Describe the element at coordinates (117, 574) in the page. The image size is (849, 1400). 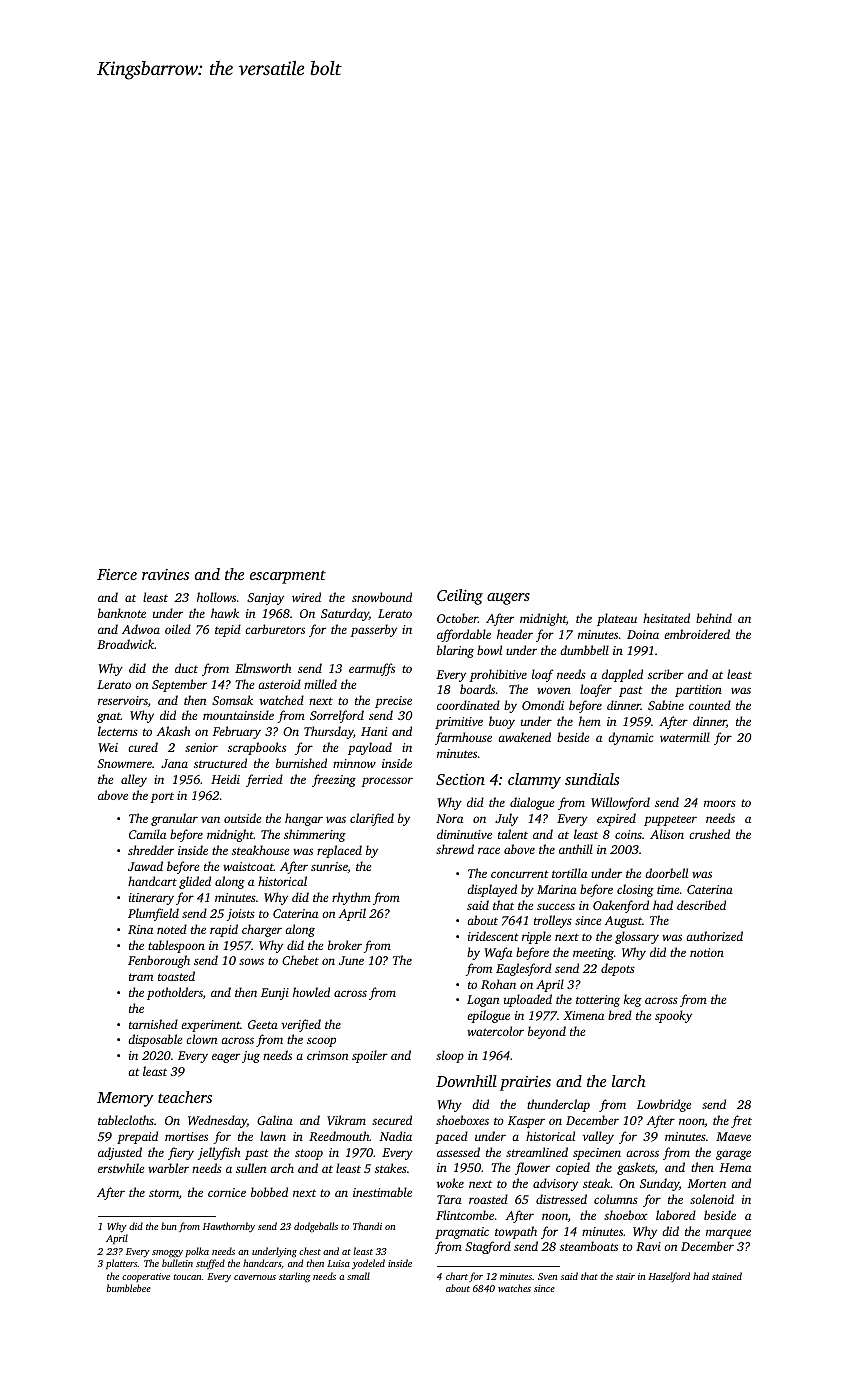
I see `Fierce` at that location.
